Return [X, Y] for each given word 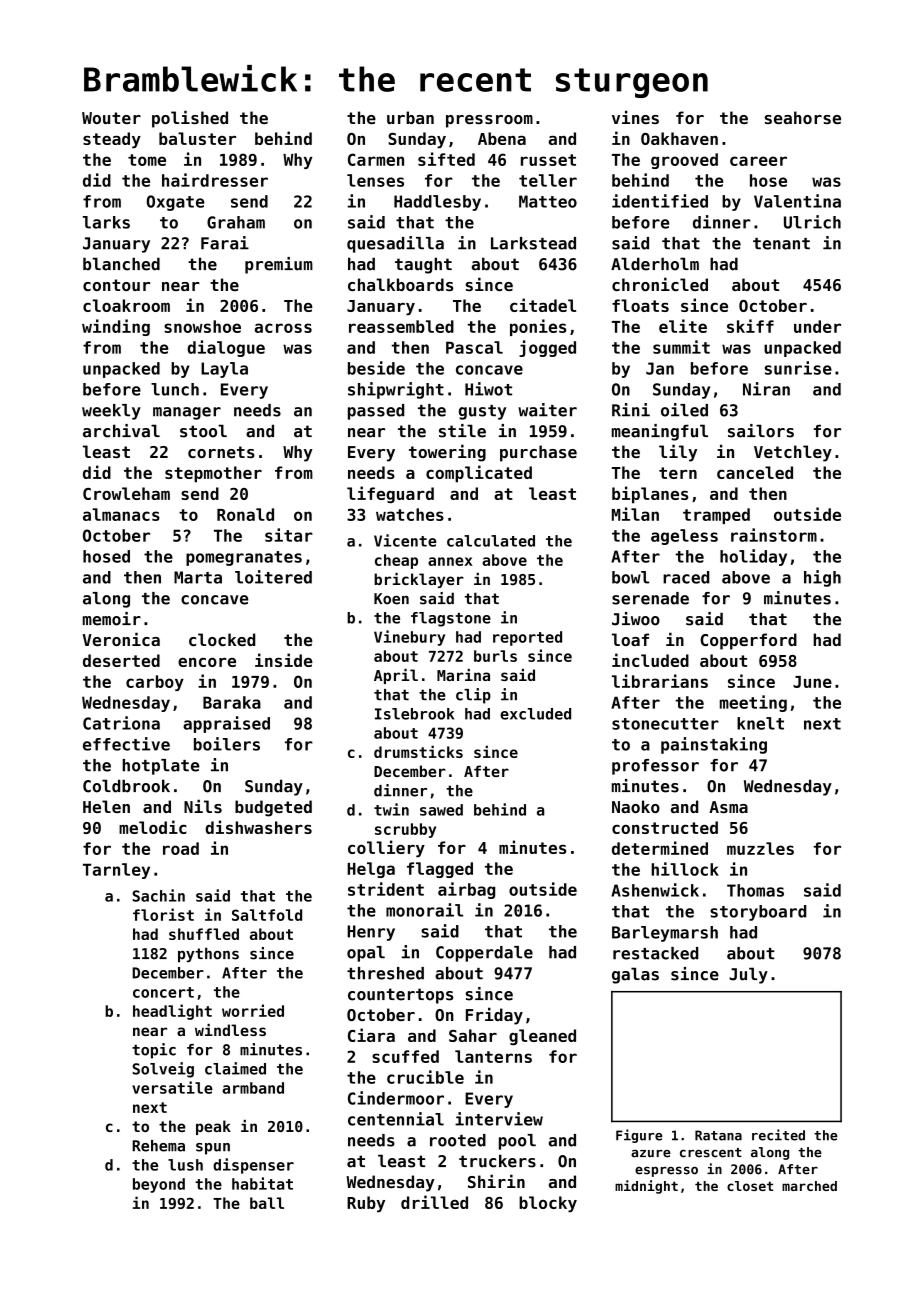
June [812, 682]
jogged [547, 348]
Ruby [366, 1204]
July [748, 975]
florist [163, 914]
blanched [121, 264]
